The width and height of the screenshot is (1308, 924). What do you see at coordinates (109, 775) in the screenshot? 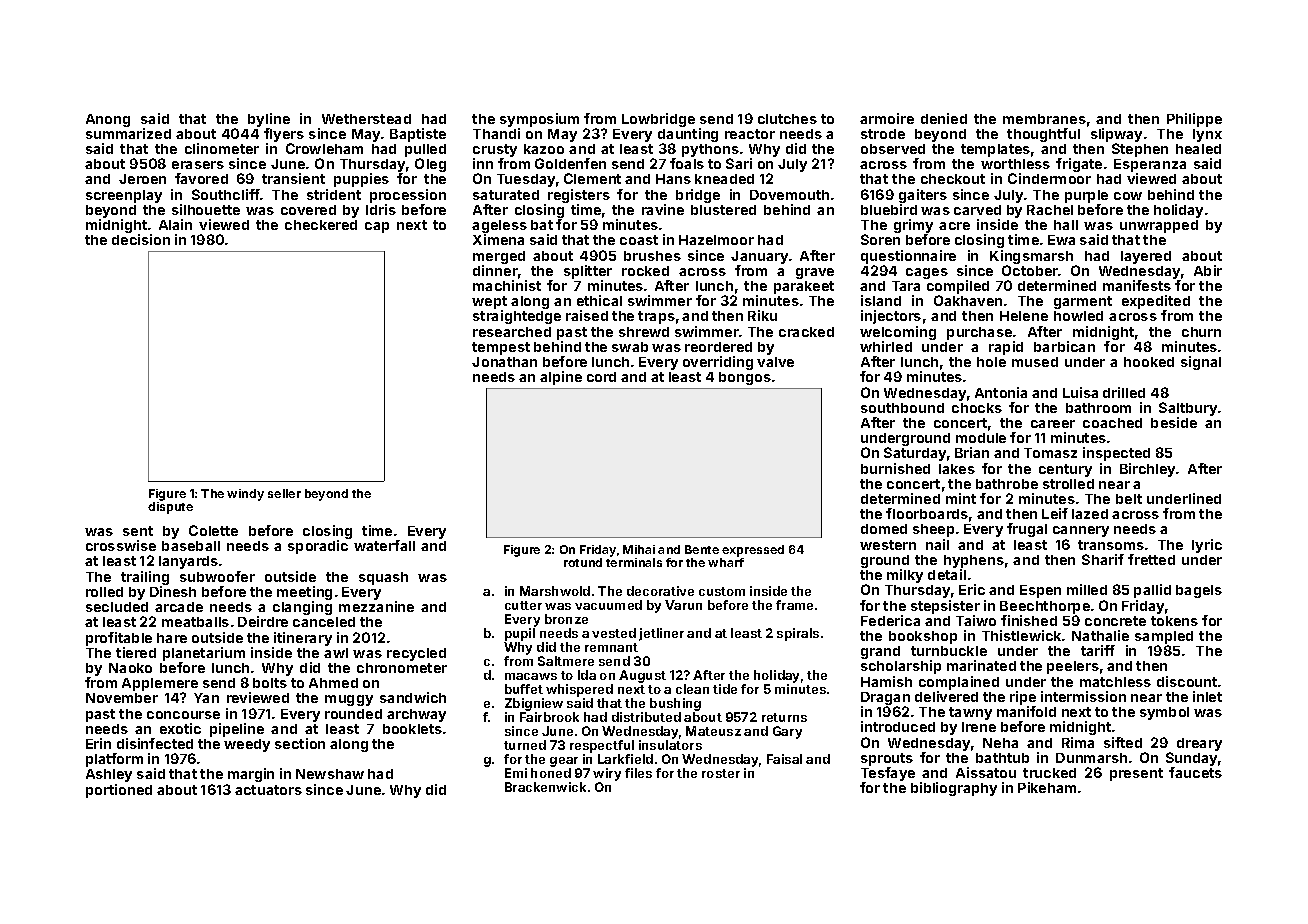
I see `Ashley` at bounding box center [109, 775].
